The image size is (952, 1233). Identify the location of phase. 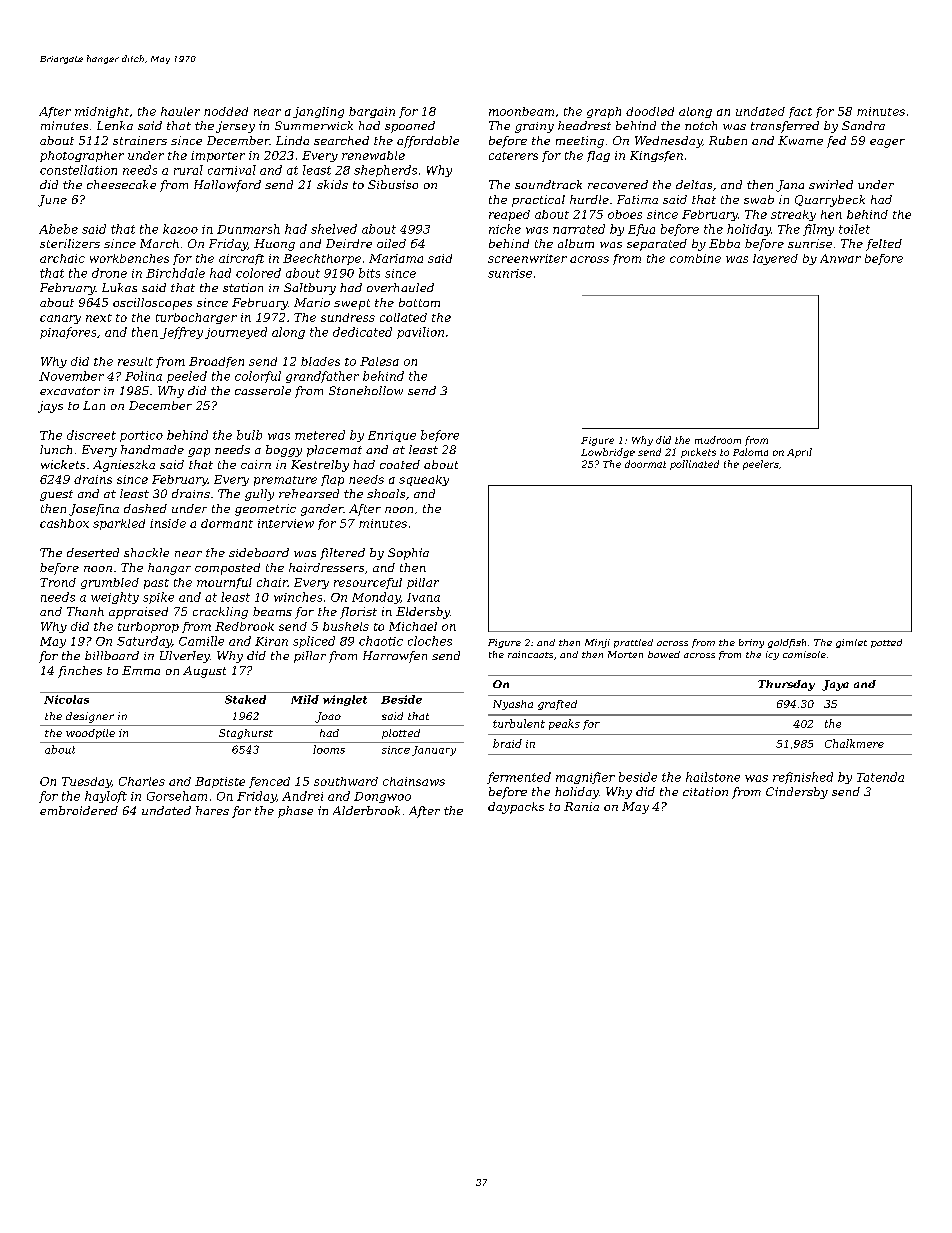
(295, 812).
